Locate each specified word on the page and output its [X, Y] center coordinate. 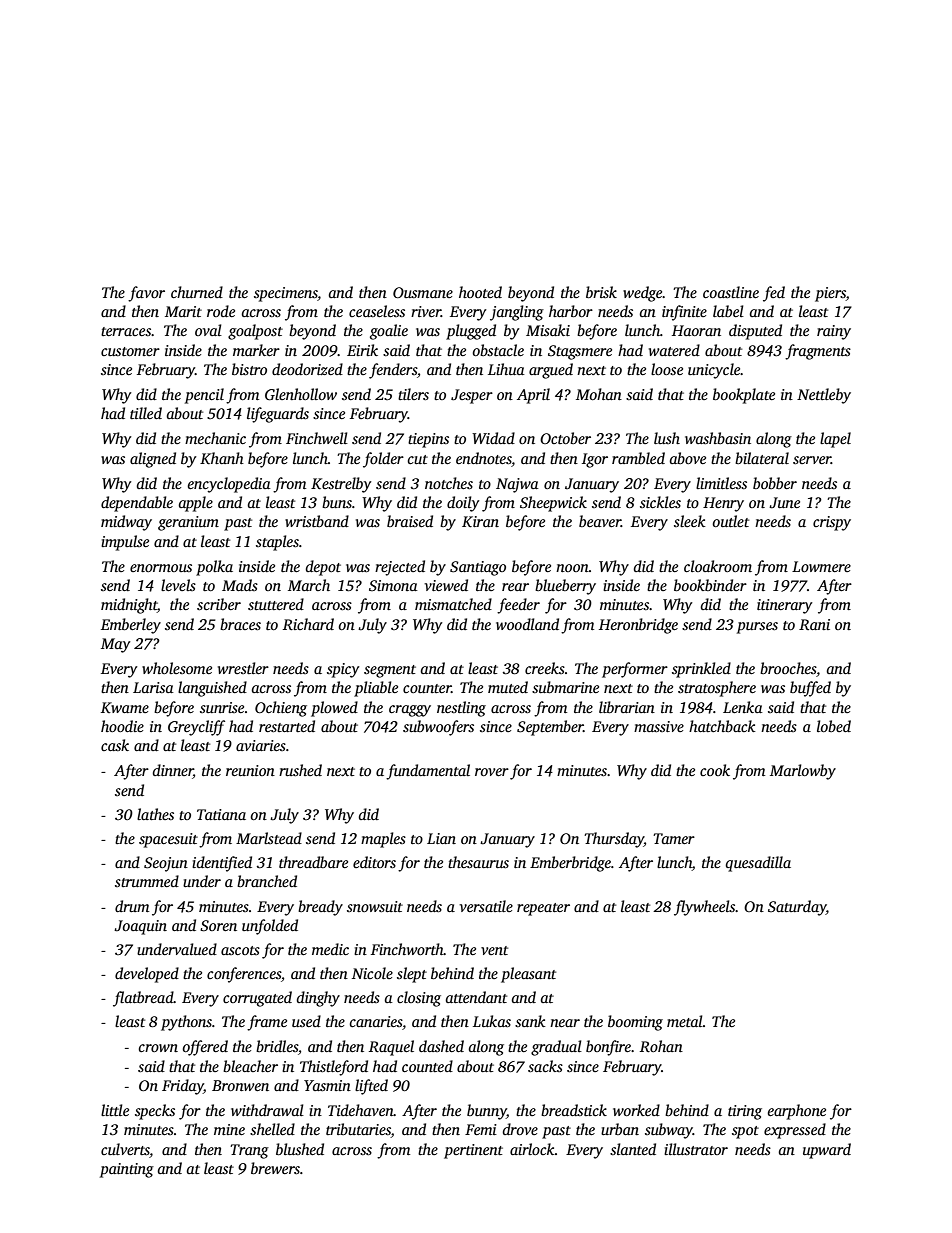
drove [520, 1129]
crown [158, 1048]
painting [127, 1170]
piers [830, 294]
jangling [517, 313]
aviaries [261, 745]
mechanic [215, 438]
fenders [393, 371]
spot [745, 1132]
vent [494, 950]
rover [492, 772]
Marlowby [803, 772]
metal [685, 1021]
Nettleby [824, 396]
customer [130, 351]
